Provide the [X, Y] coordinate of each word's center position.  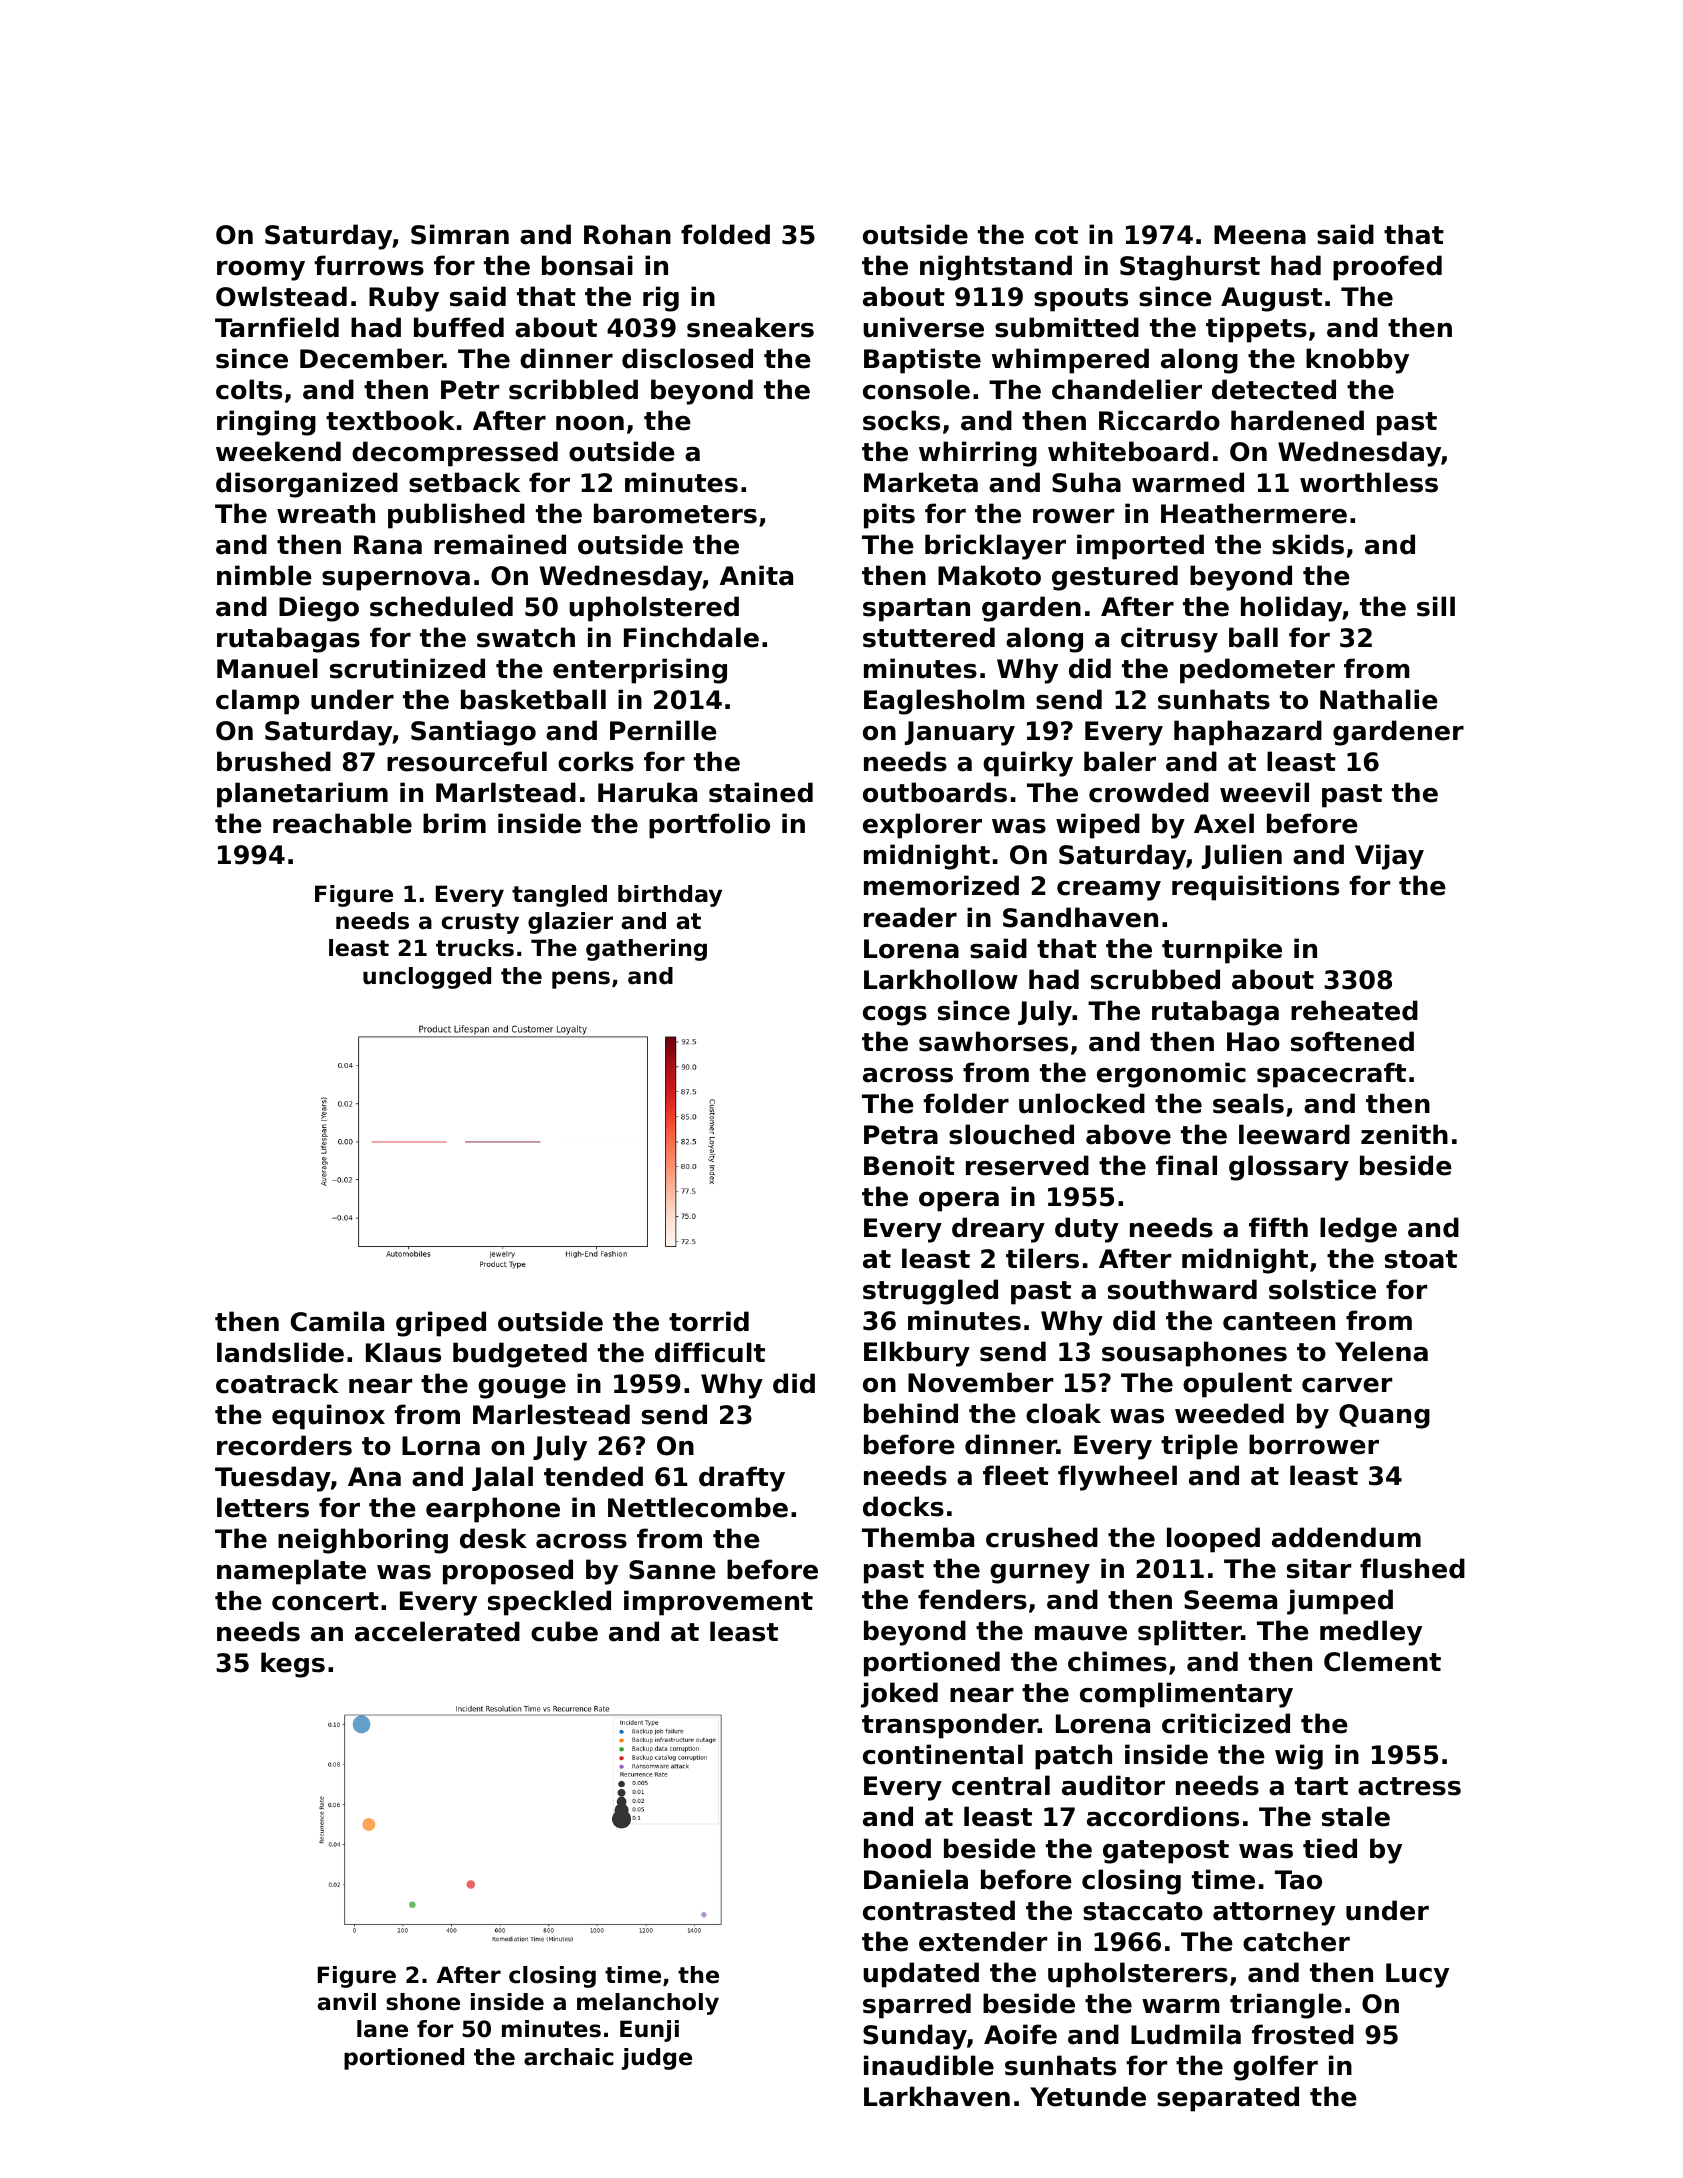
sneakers [750, 327]
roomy [261, 271]
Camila [337, 1321]
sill [1436, 606]
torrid [709, 1321]
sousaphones [1194, 1354]
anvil [346, 2002]
